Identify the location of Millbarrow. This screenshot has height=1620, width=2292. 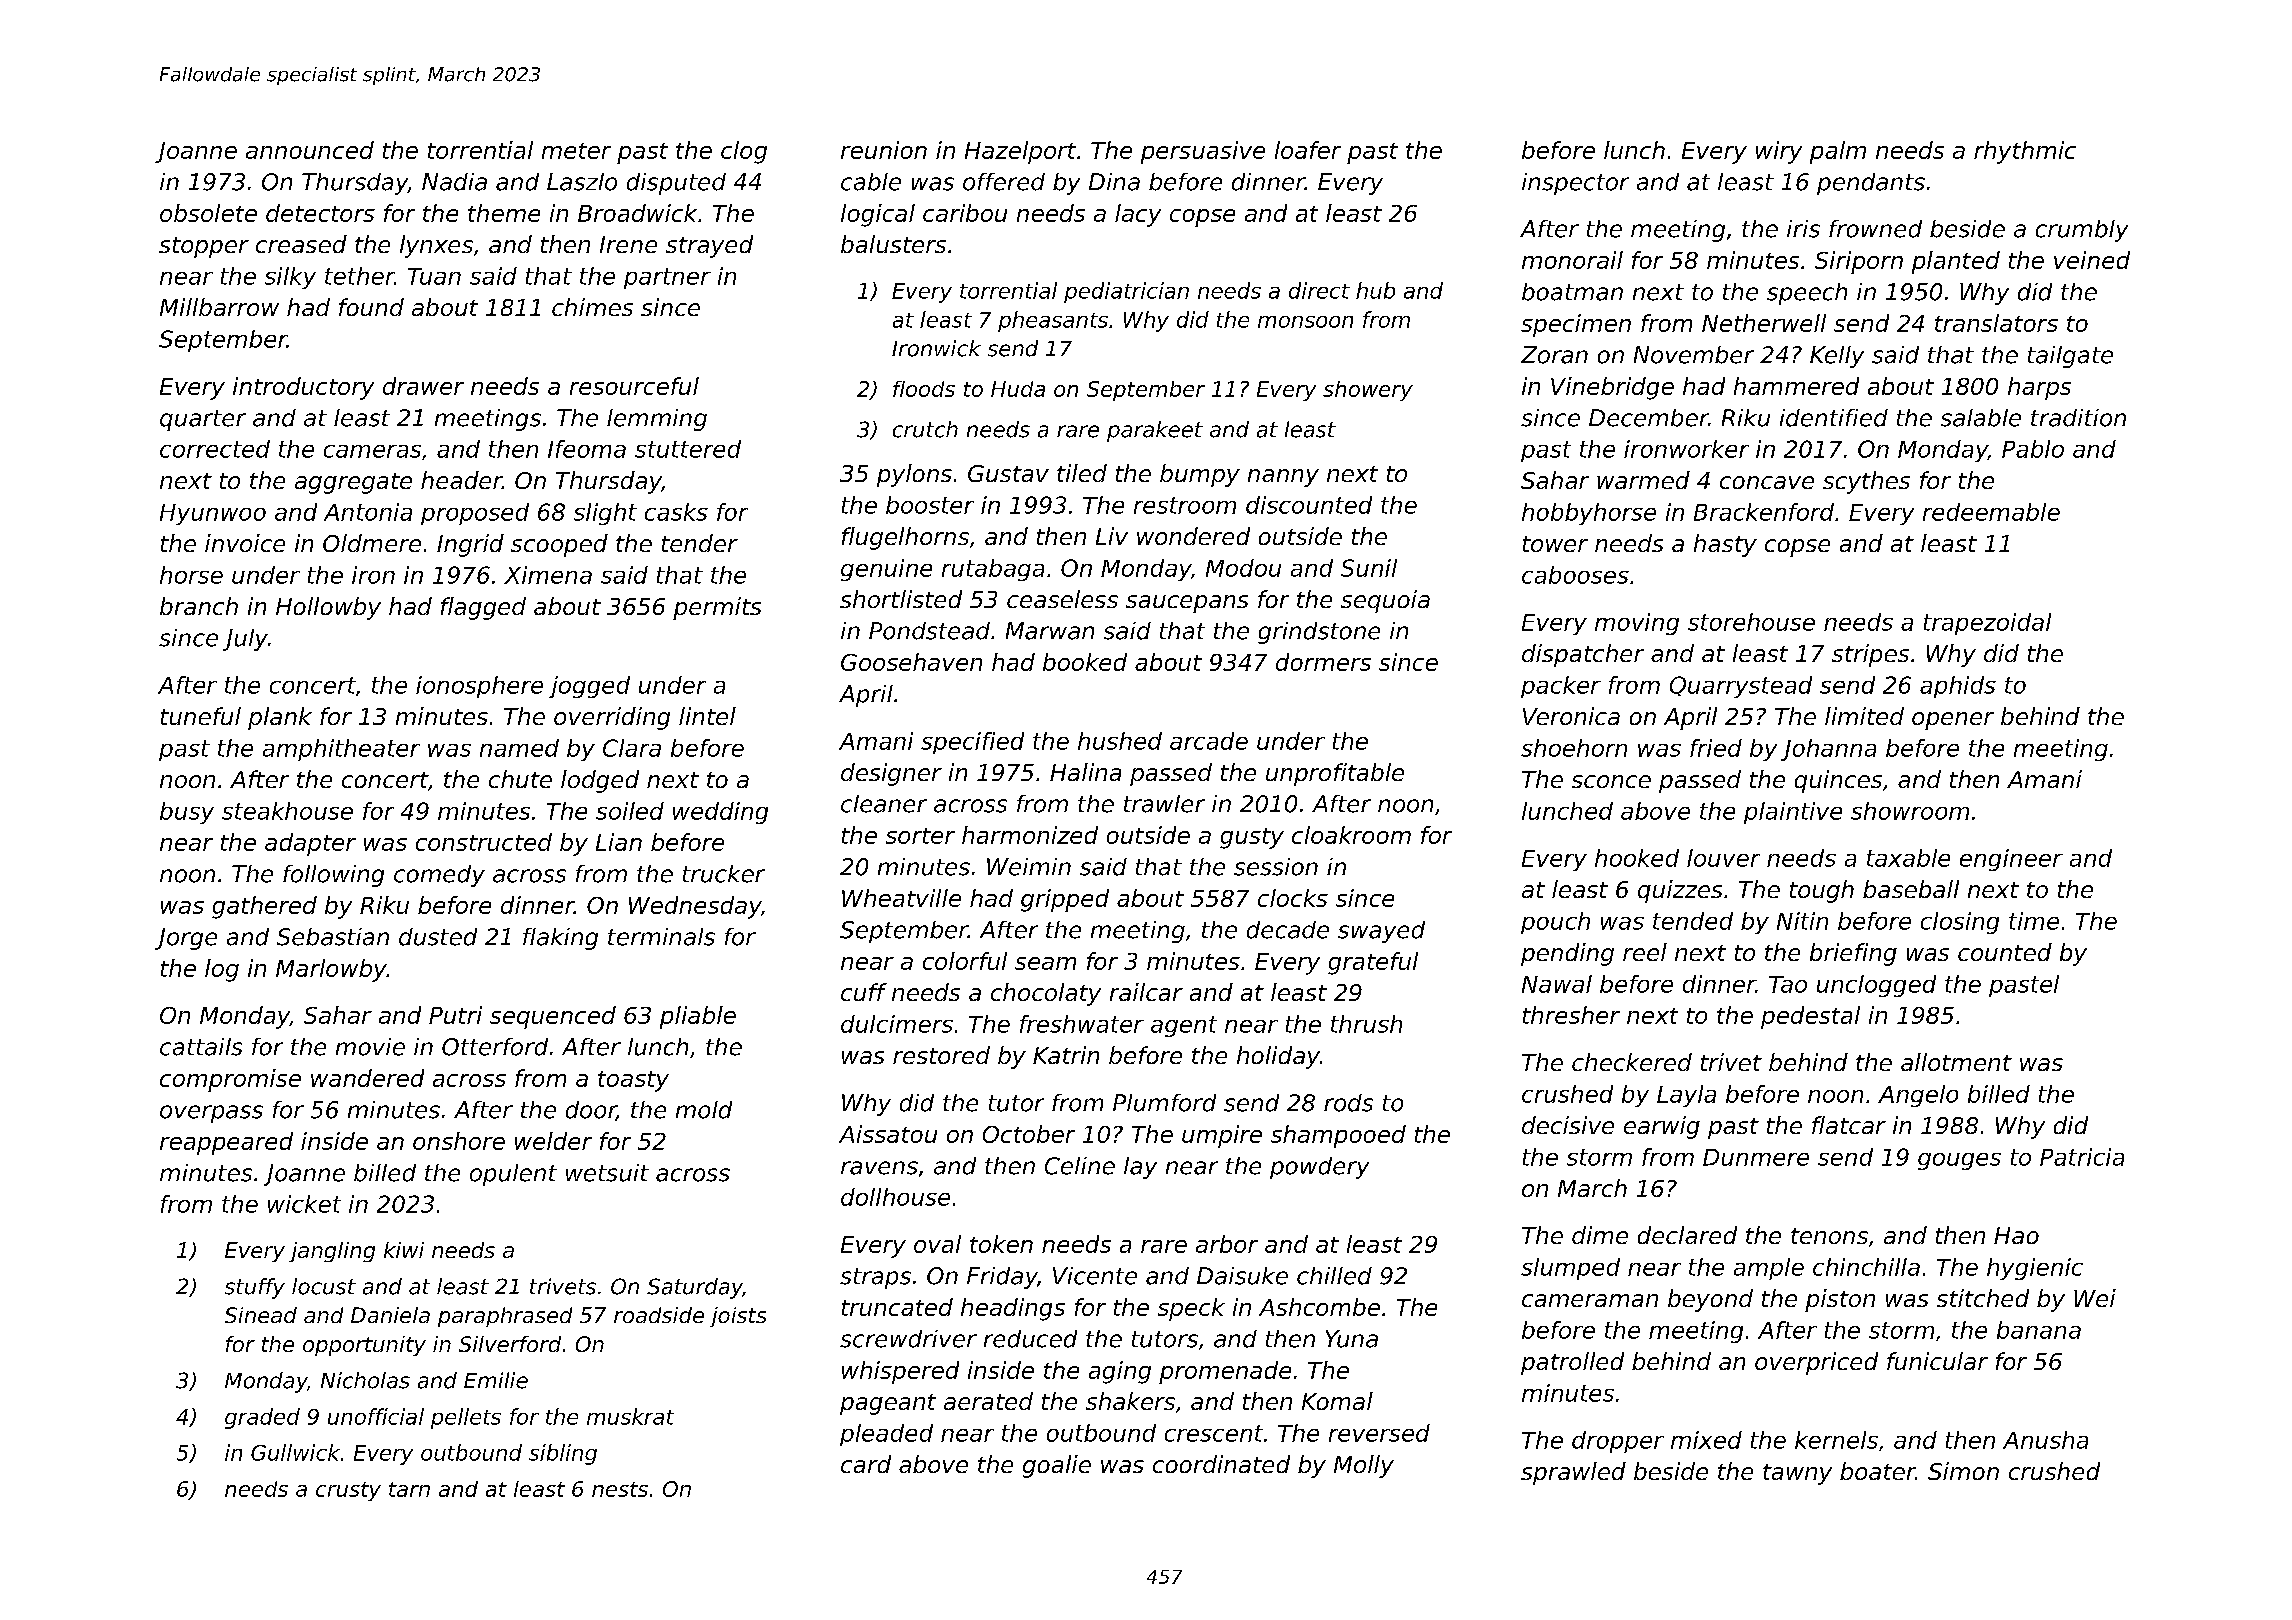
(219, 307).
